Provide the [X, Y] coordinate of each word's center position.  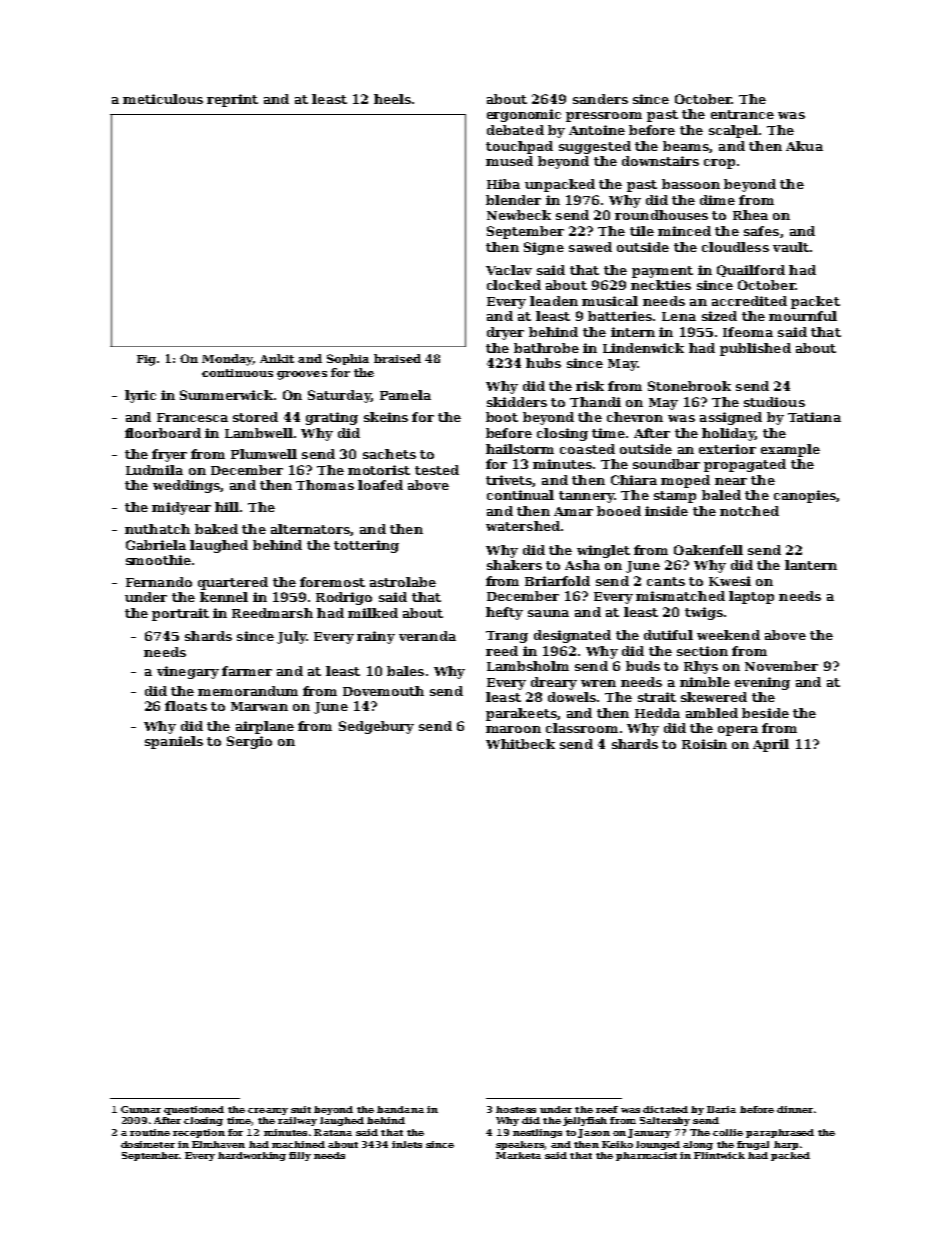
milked [373, 613]
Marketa [518, 1155]
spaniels [174, 742]
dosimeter [148, 1144]
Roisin [704, 744]
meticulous [163, 99]
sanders [600, 99]
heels [392, 99]
